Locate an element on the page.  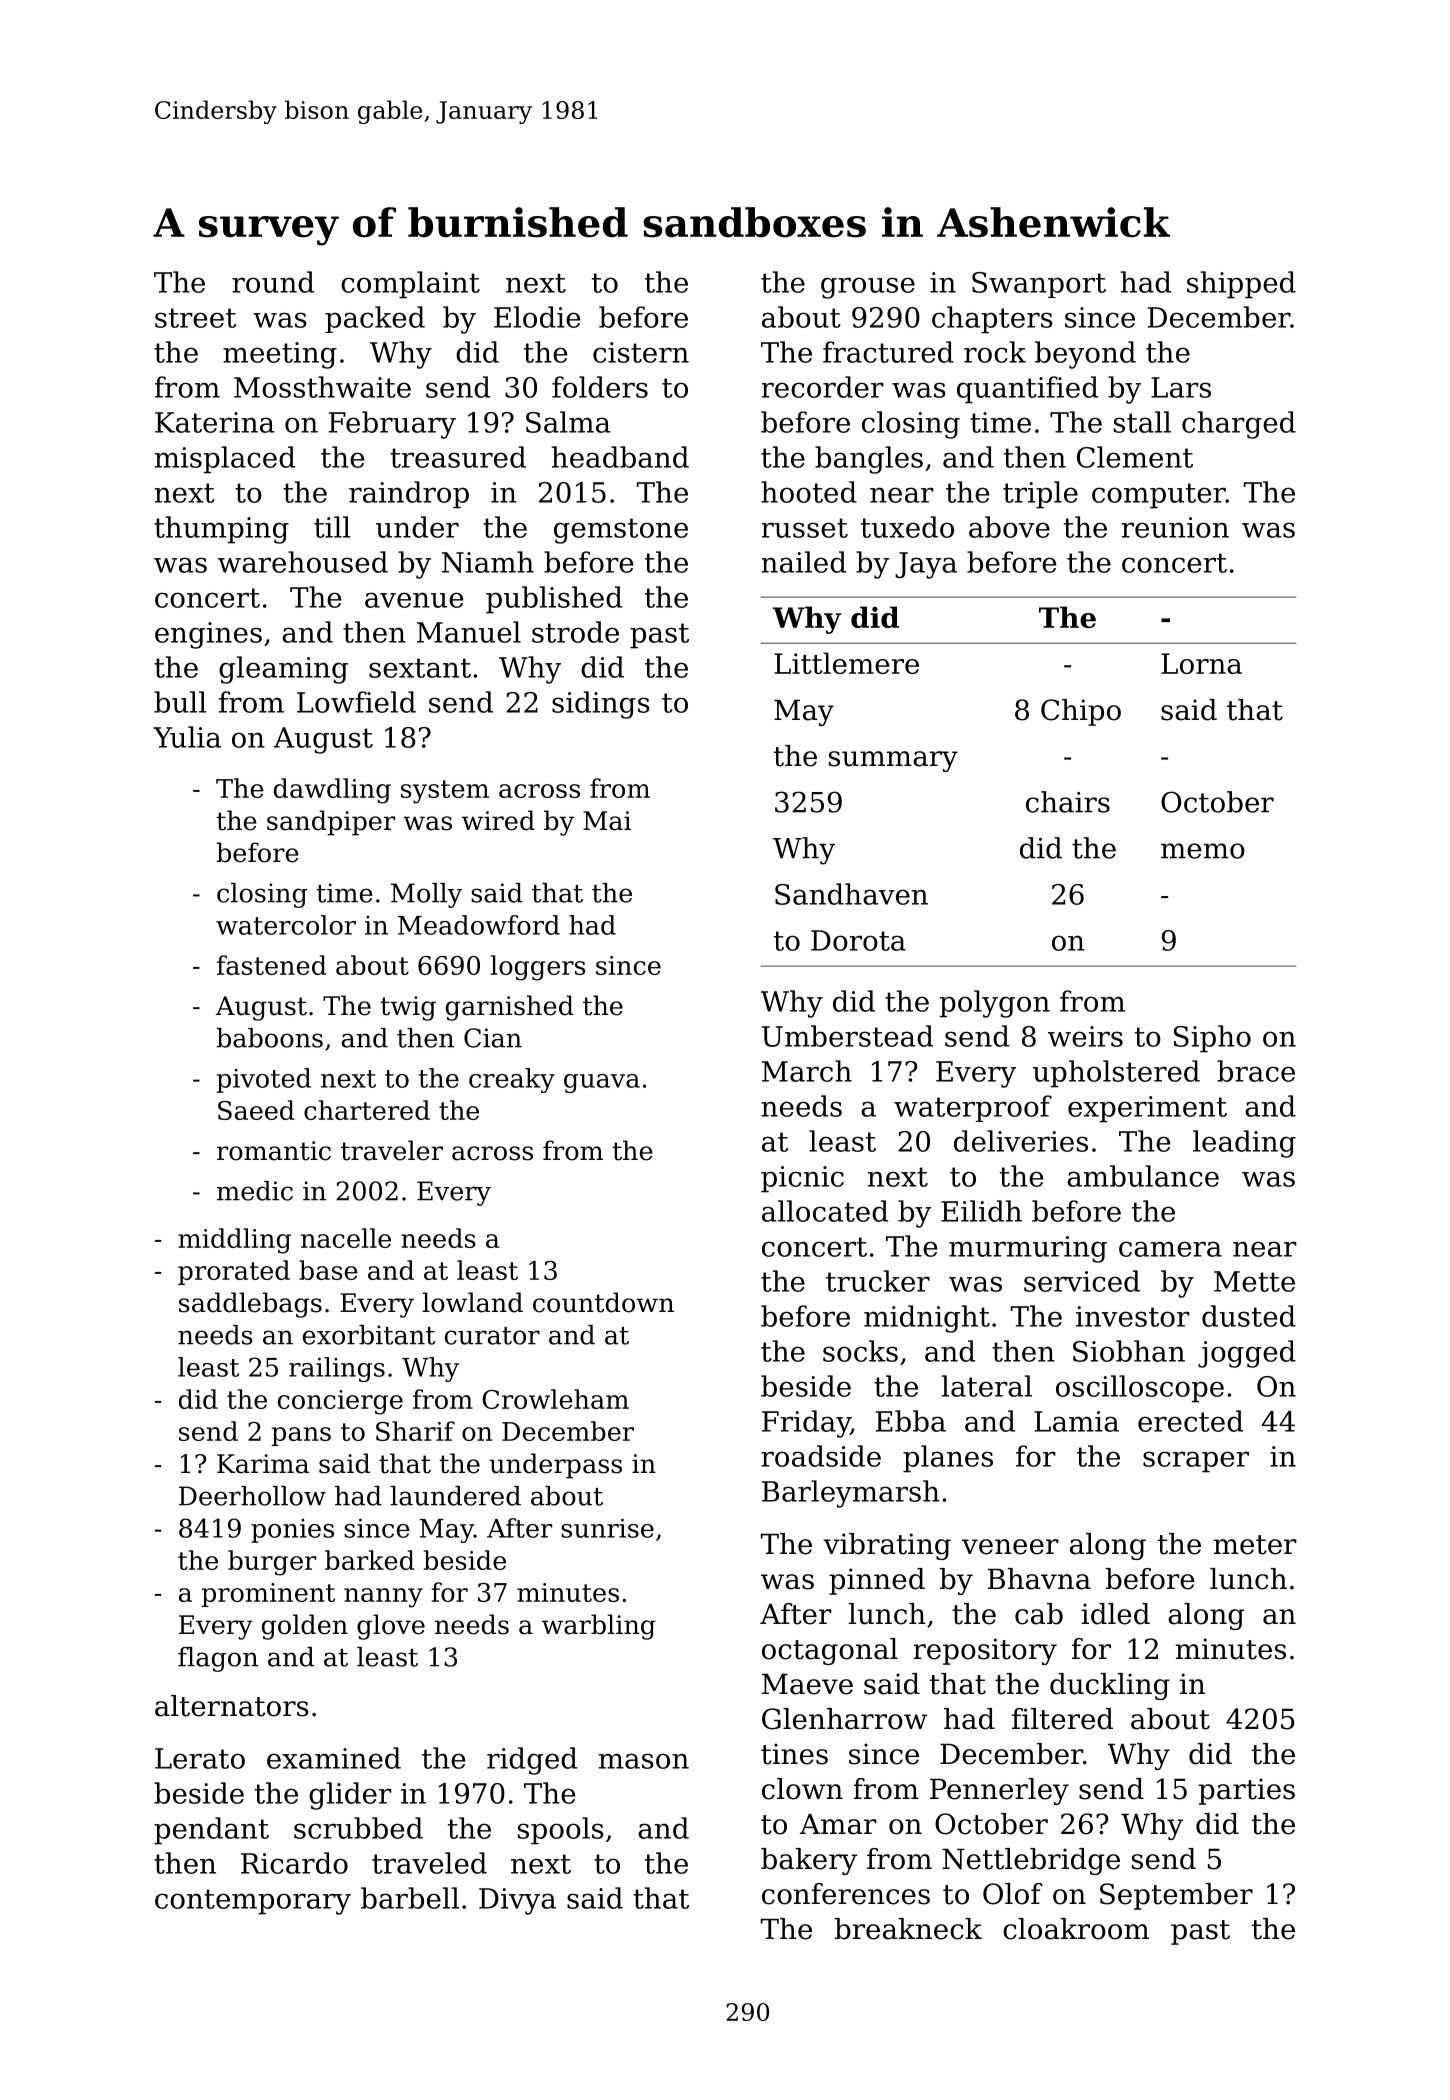
trucker is located at coordinates (878, 1281).
